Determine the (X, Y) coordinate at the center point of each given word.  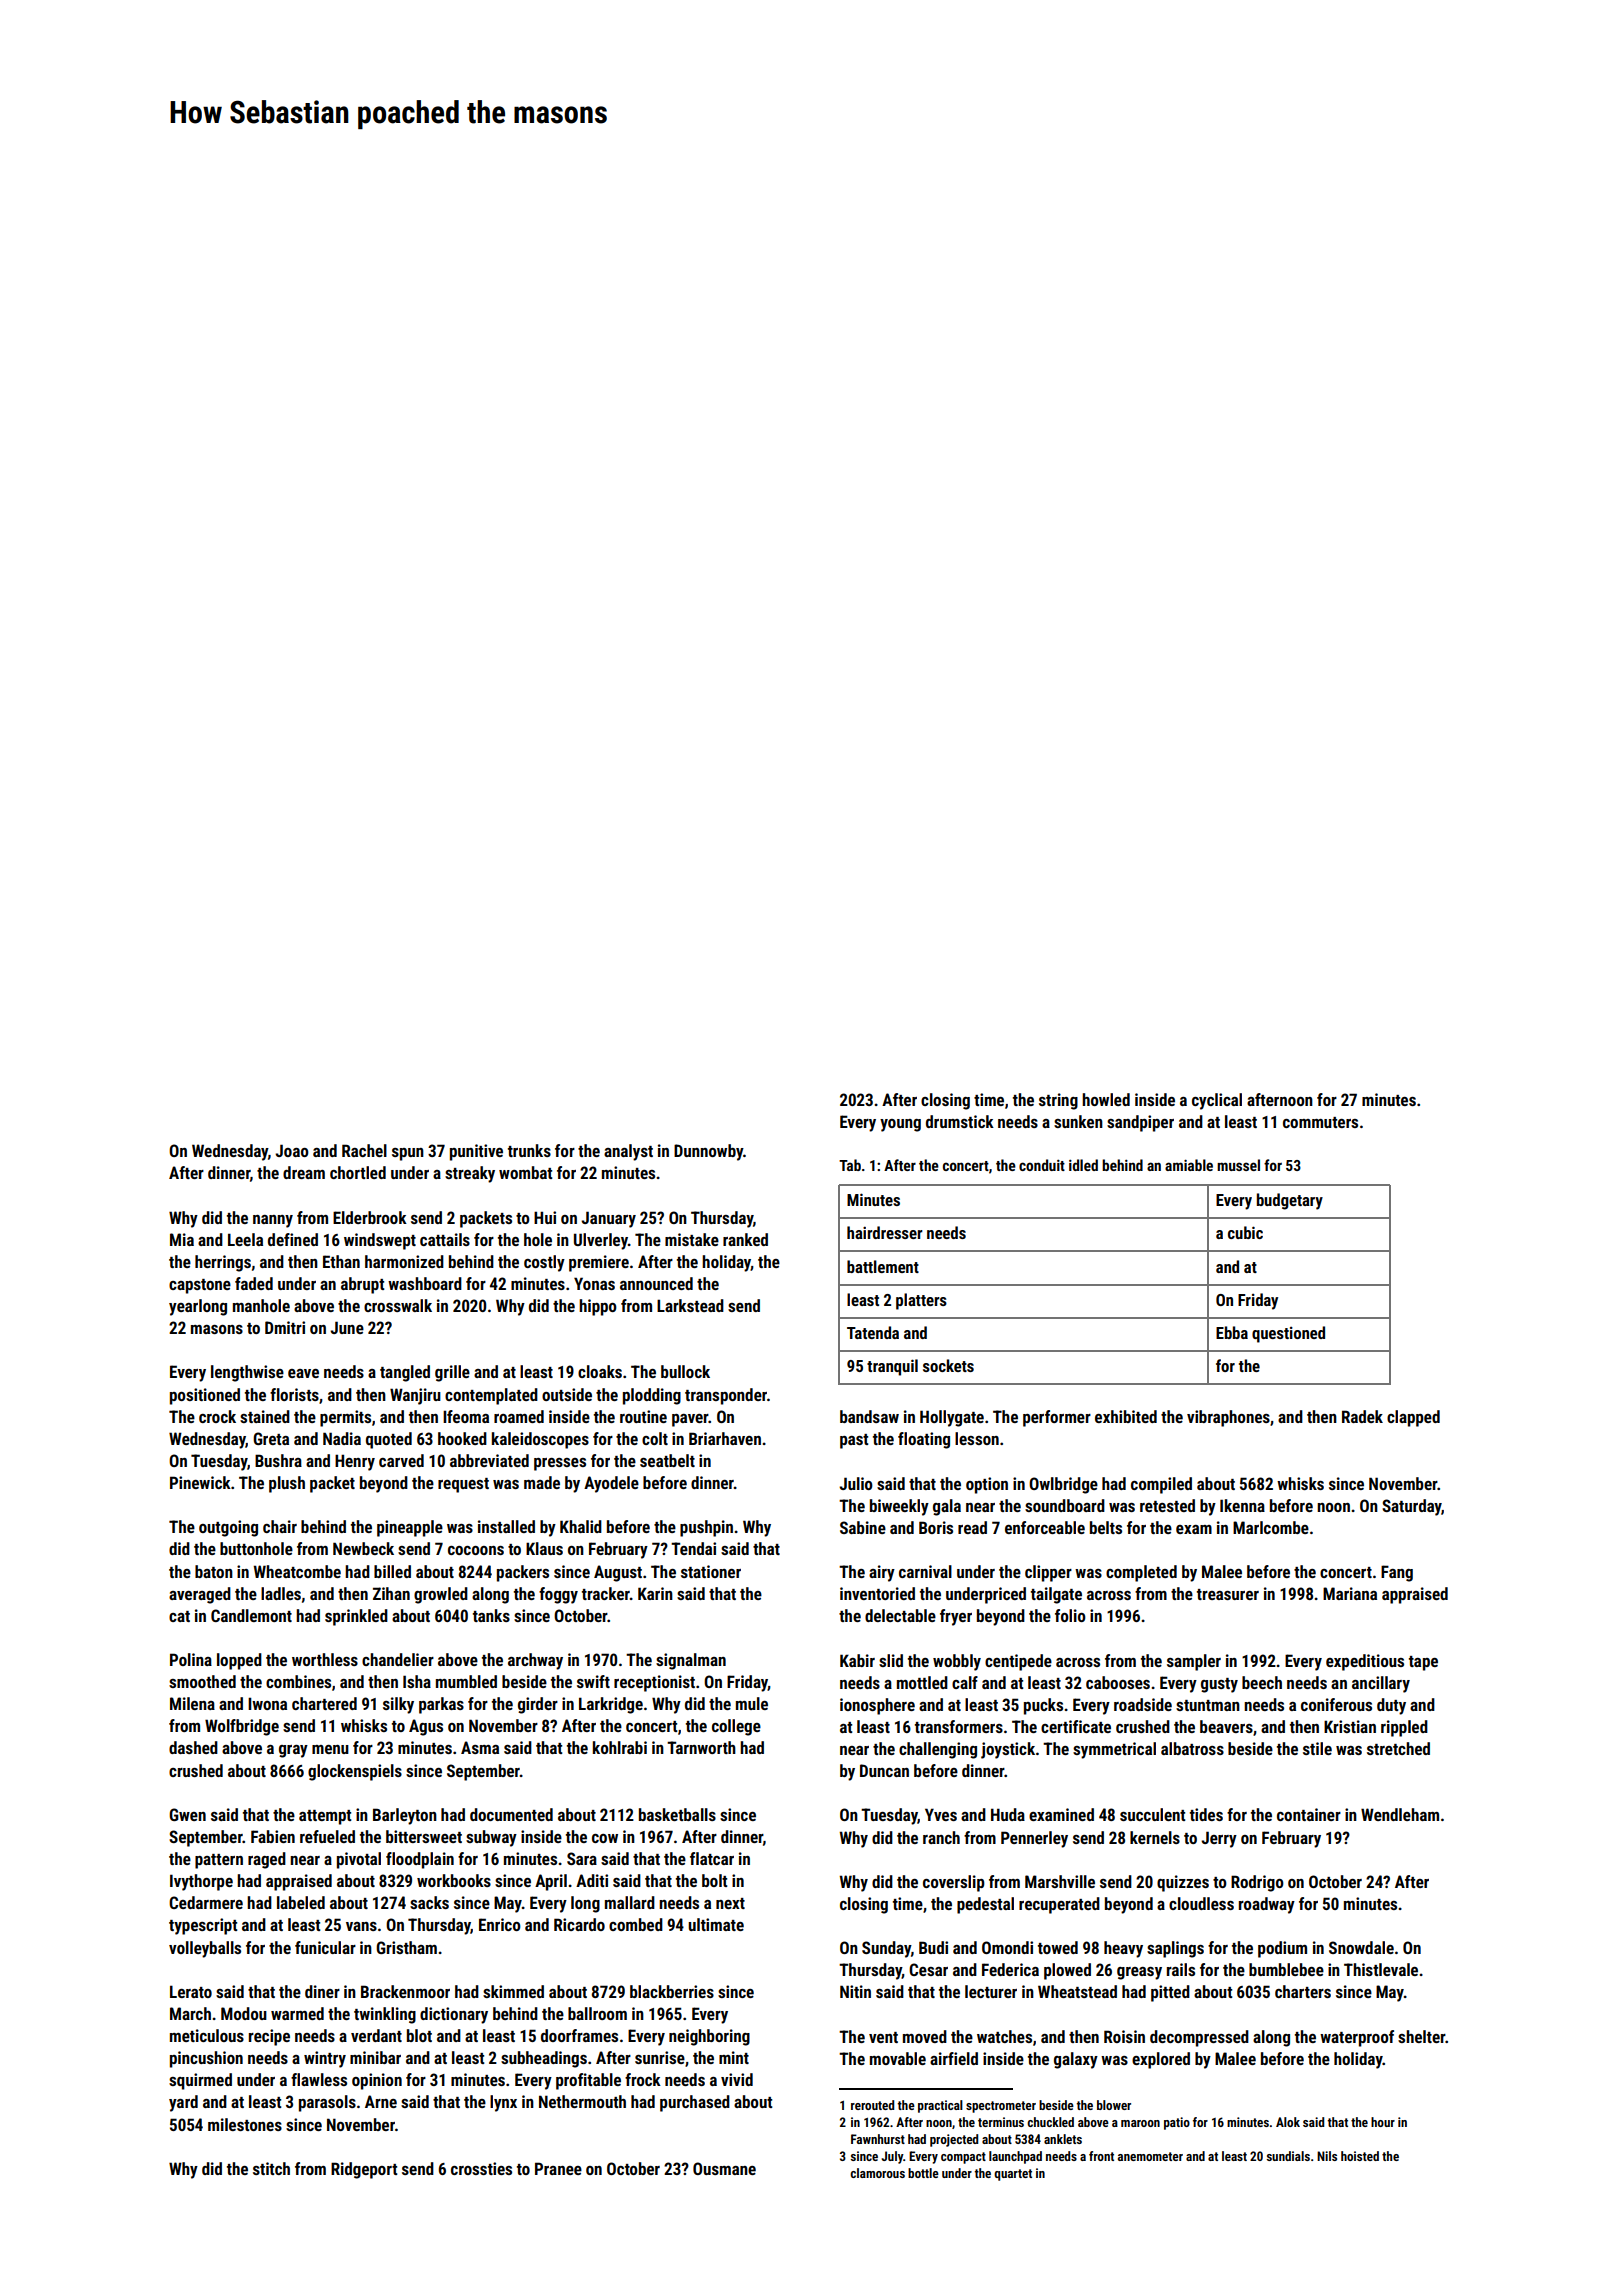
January (608, 1219)
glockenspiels (355, 1772)
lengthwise (247, 1373)
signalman (691, 1661)
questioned (1288, 1334)
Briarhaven (725, 1438)
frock (643, 2079)
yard (183, 2103)
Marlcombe (1271, 1527)
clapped (1413, 1418)
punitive (476, 1152)
